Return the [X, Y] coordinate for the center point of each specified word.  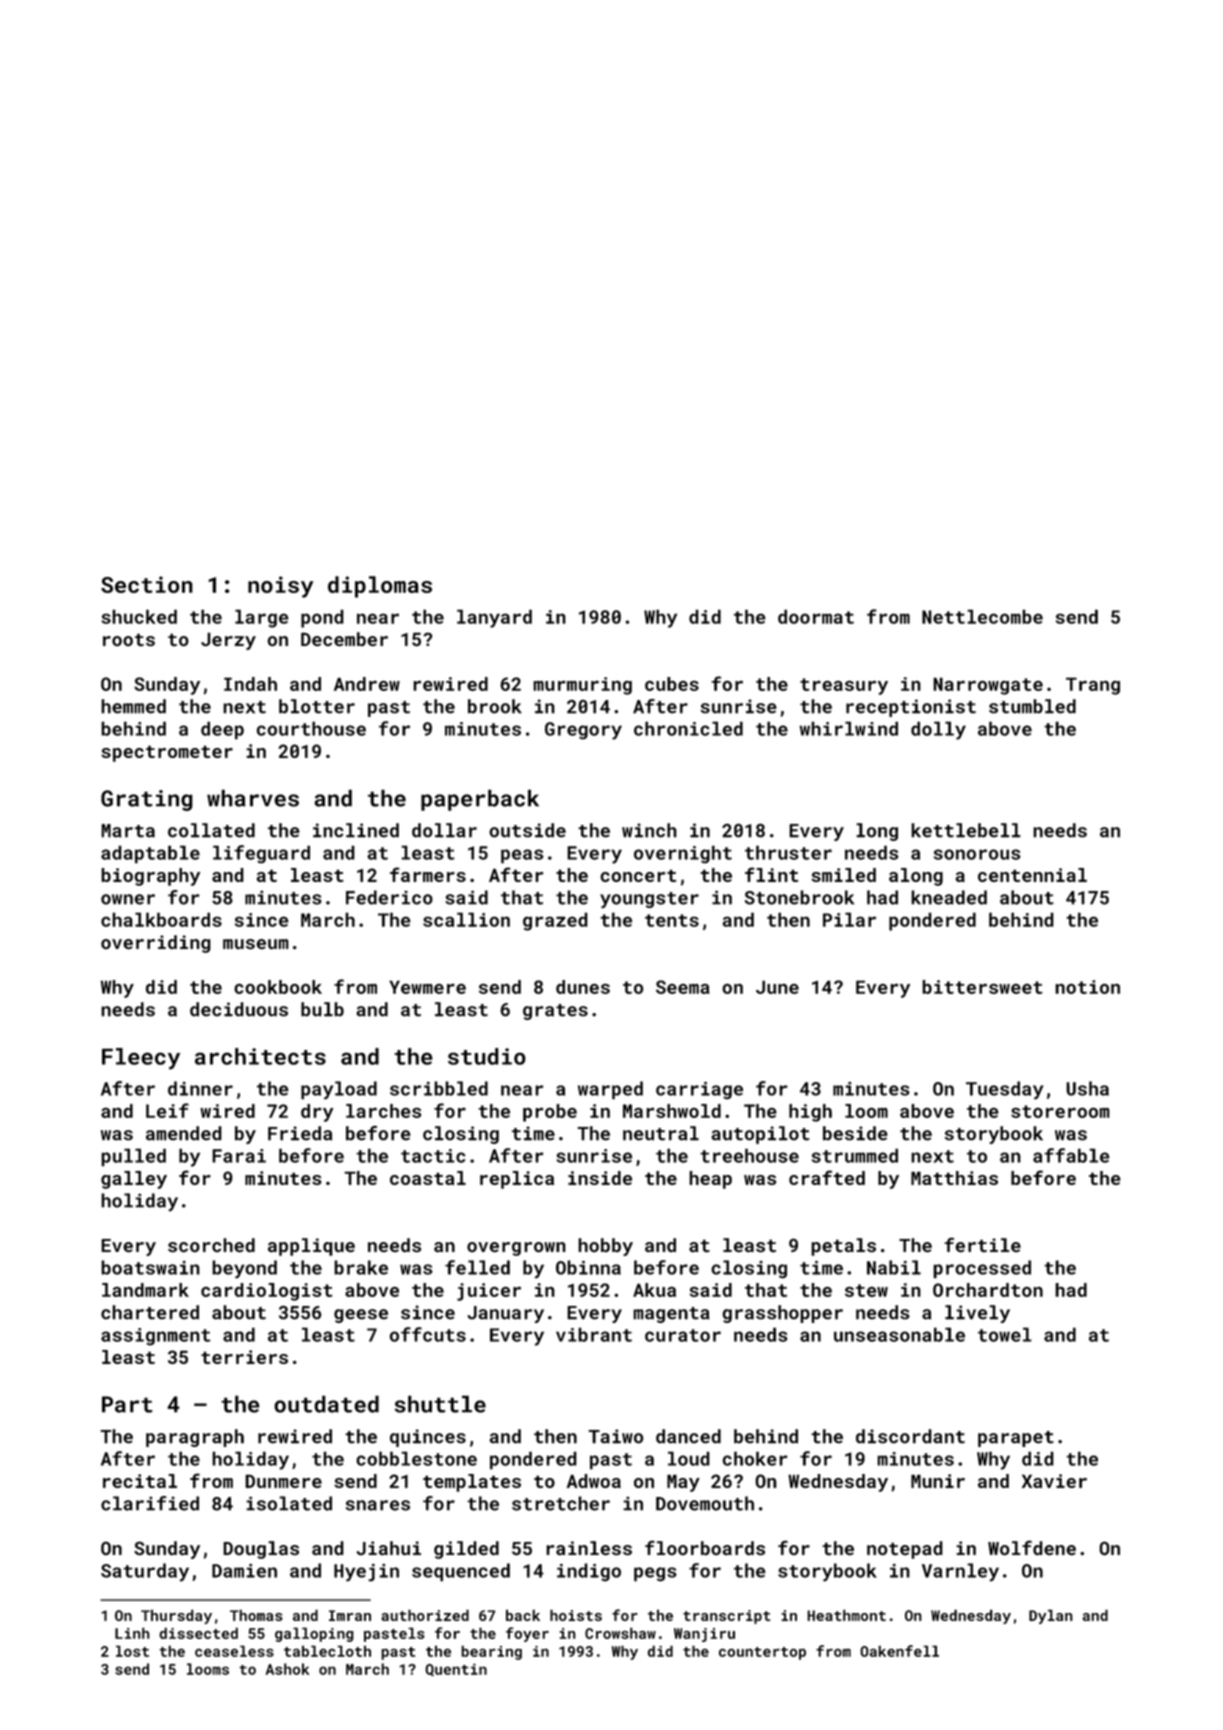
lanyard [494, 618]
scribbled [439, 1088]
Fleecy [141, 1059]
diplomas [380, 587]
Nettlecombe [982, 616]
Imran [350, 1615]
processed [982, 1269]
